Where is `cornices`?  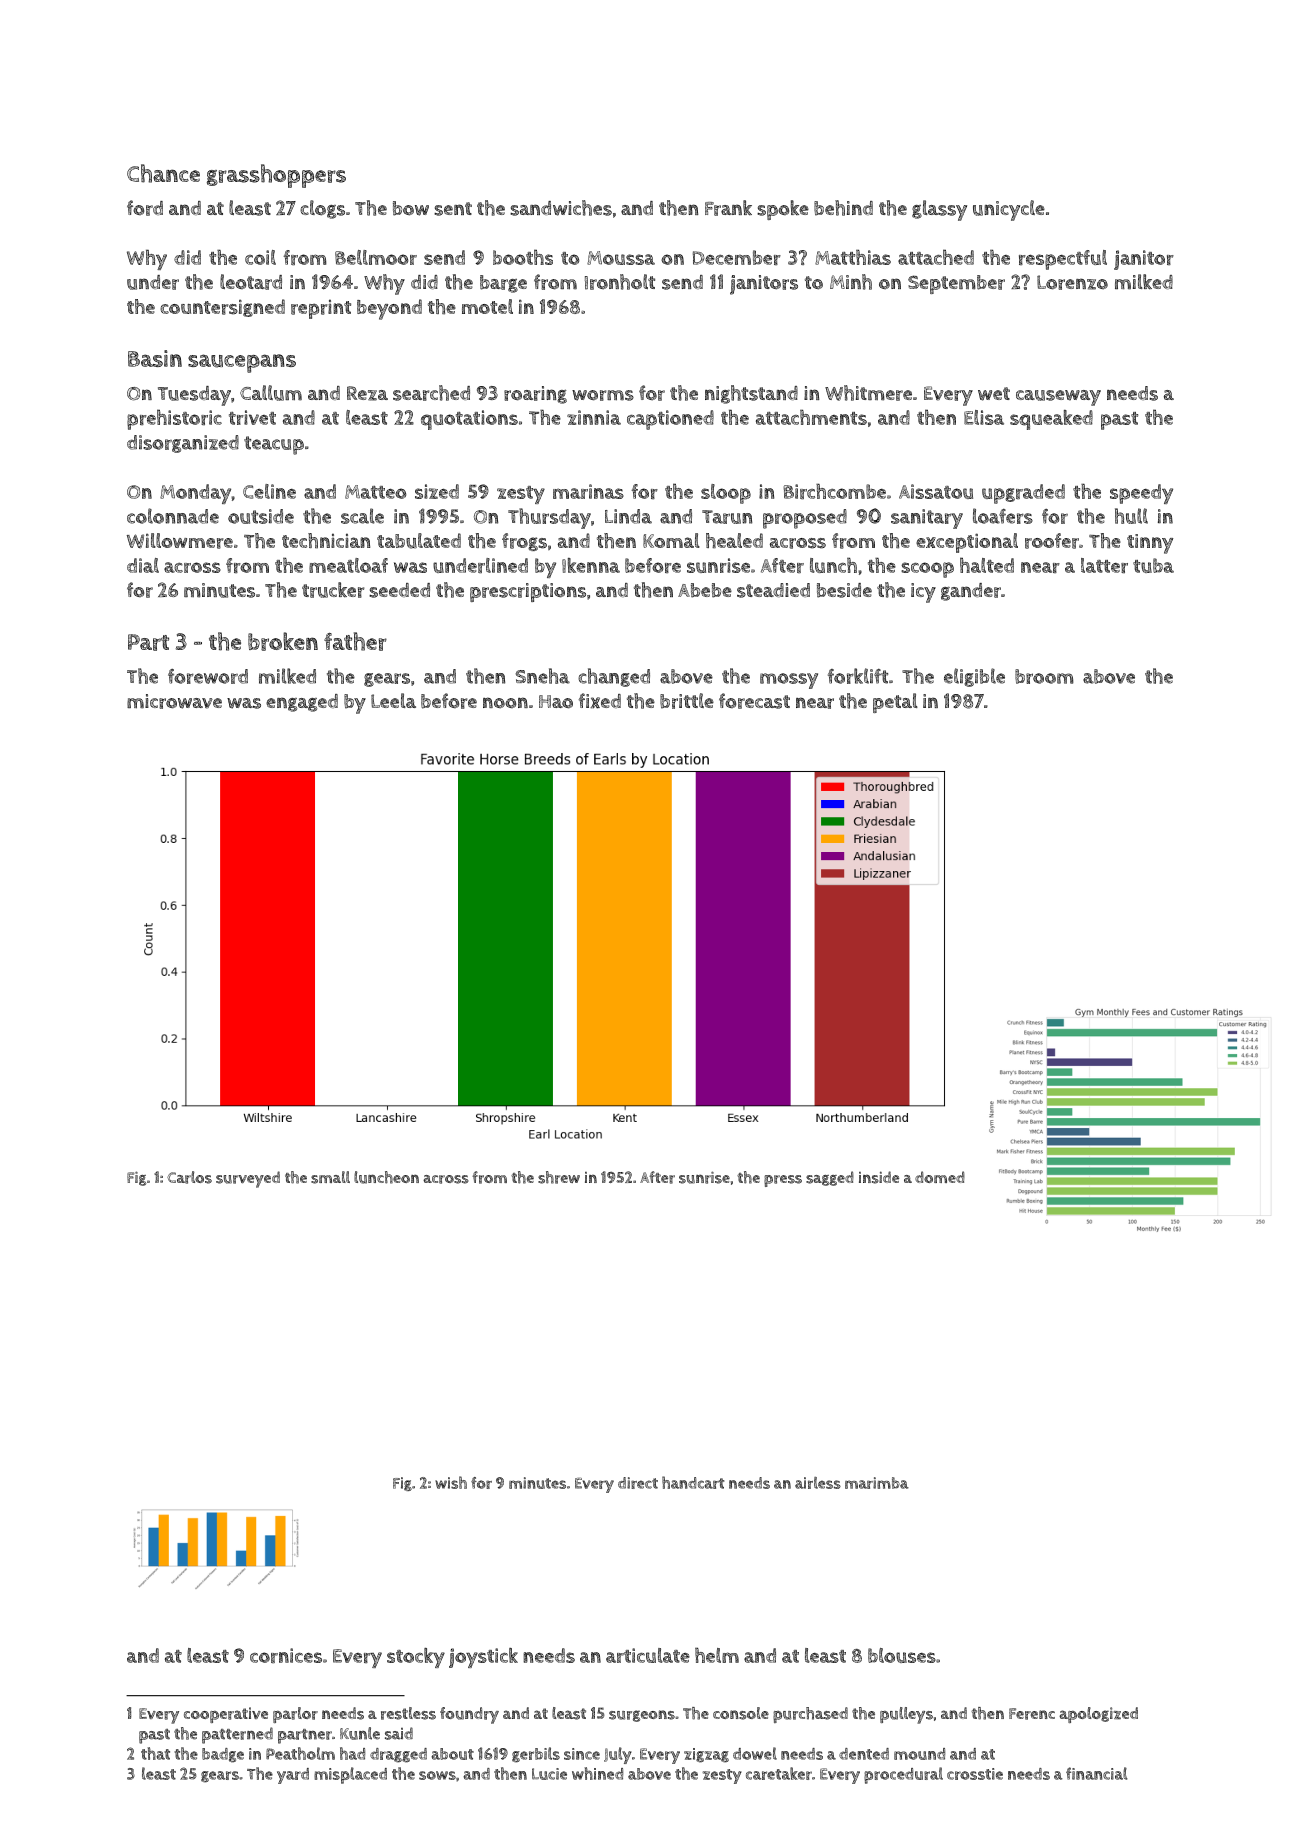
cornices is located at coordinates (286, 1655).
